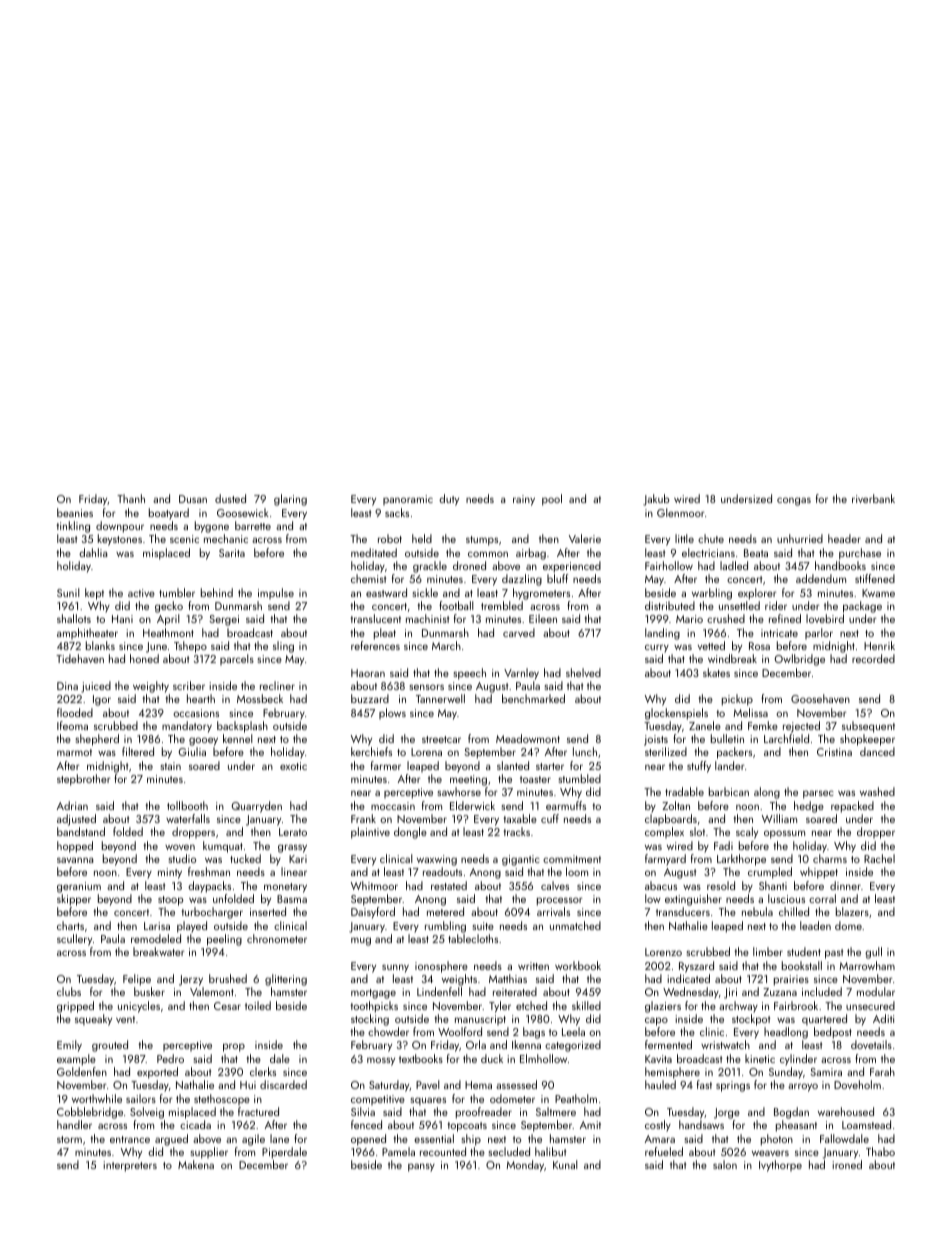 This screenshot has width=952, height=1233. Describe the element at coordinates (873, 498) in the screenshot. I see `riverbank` at that location.
